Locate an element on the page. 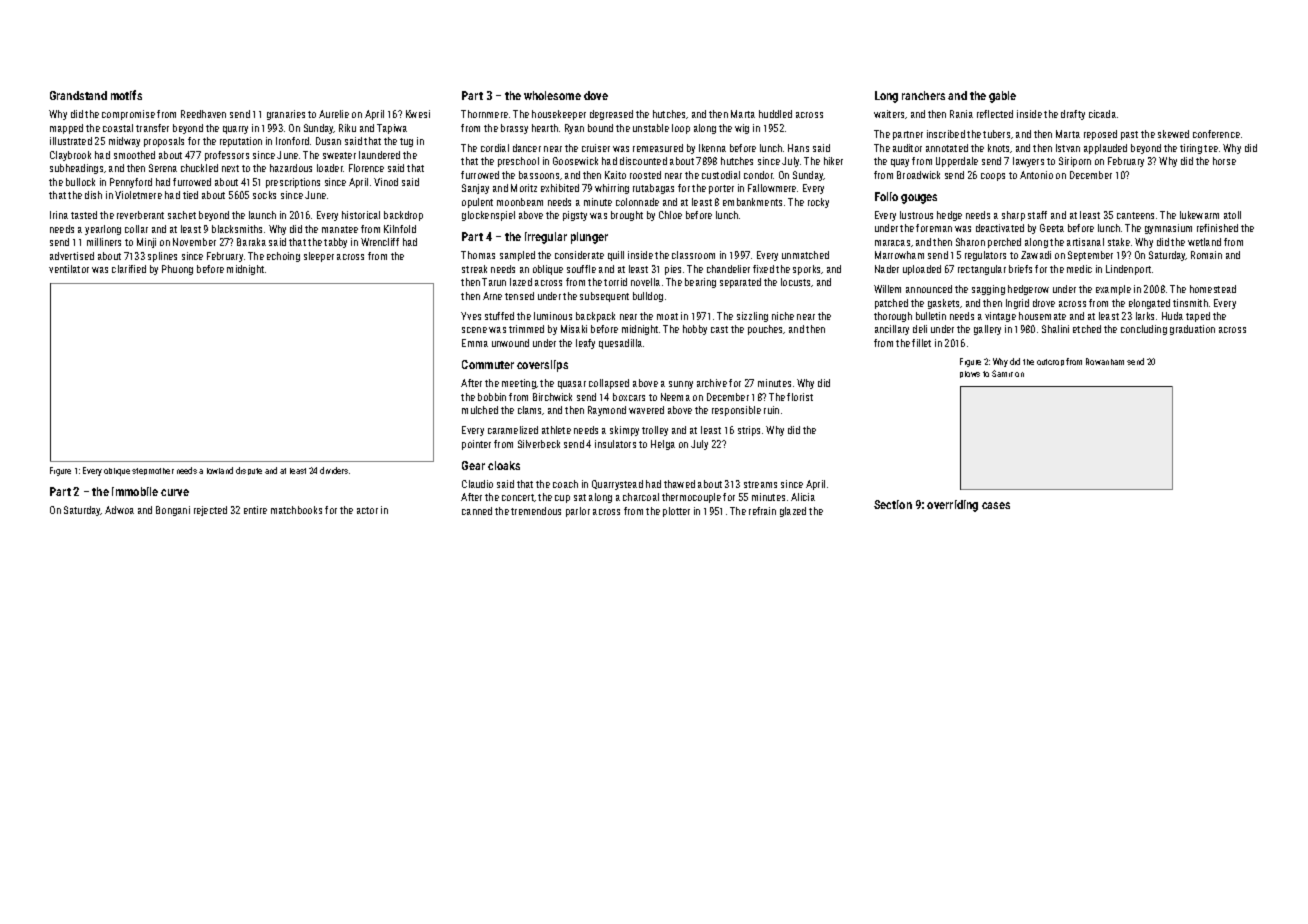 The width and height of the page is (1308, 924). pointer is located at coordinates (476, 445).
